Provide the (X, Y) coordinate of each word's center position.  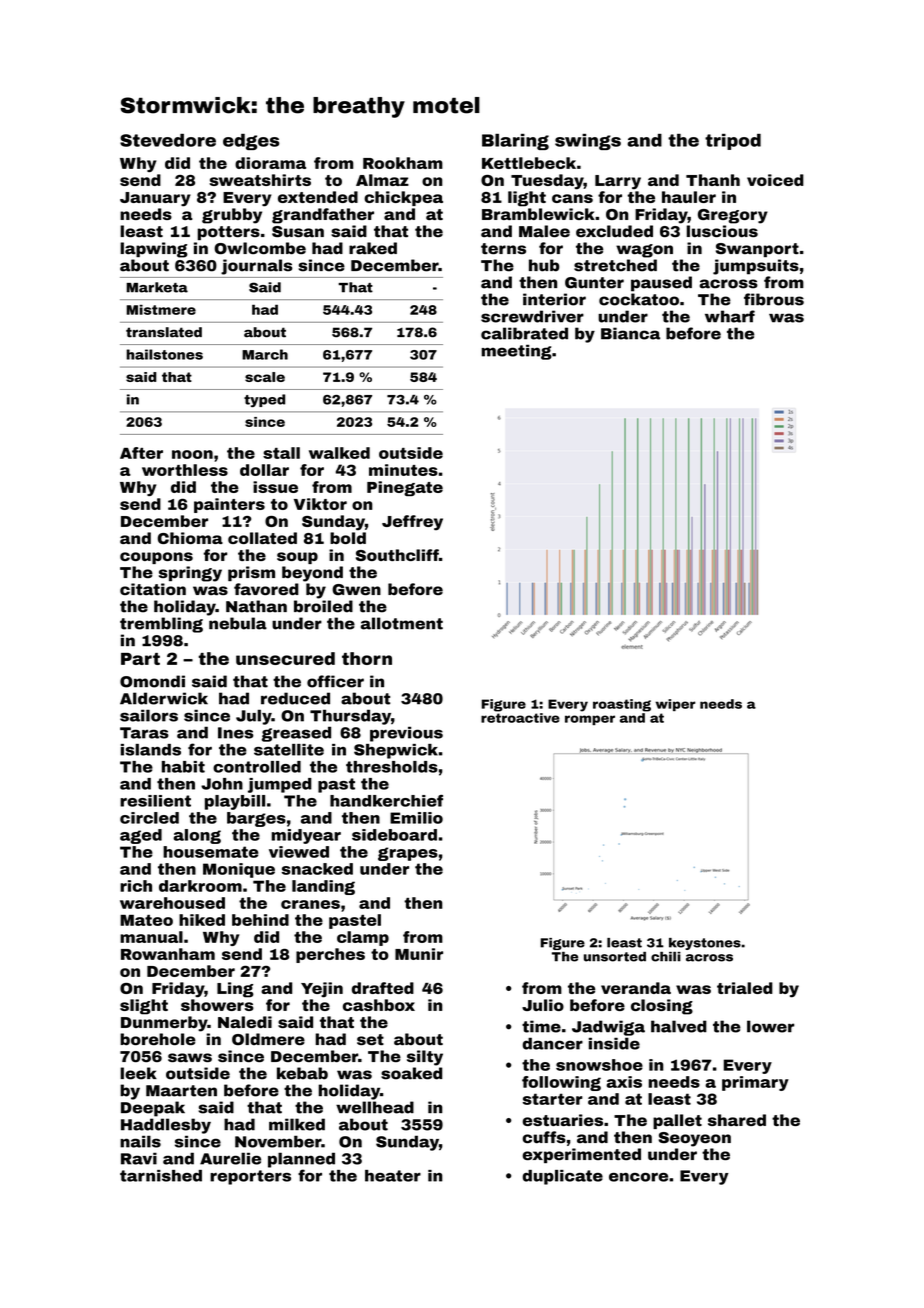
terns (503, 249)
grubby (232, 216)
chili (666, 957)
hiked (202, 920)
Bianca (630, 333)
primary (755, 1083)
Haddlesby (166, 1126)
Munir (419, 954)
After (141, 453)
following (561, 1083)
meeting (516, 352)
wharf (730, 316)
